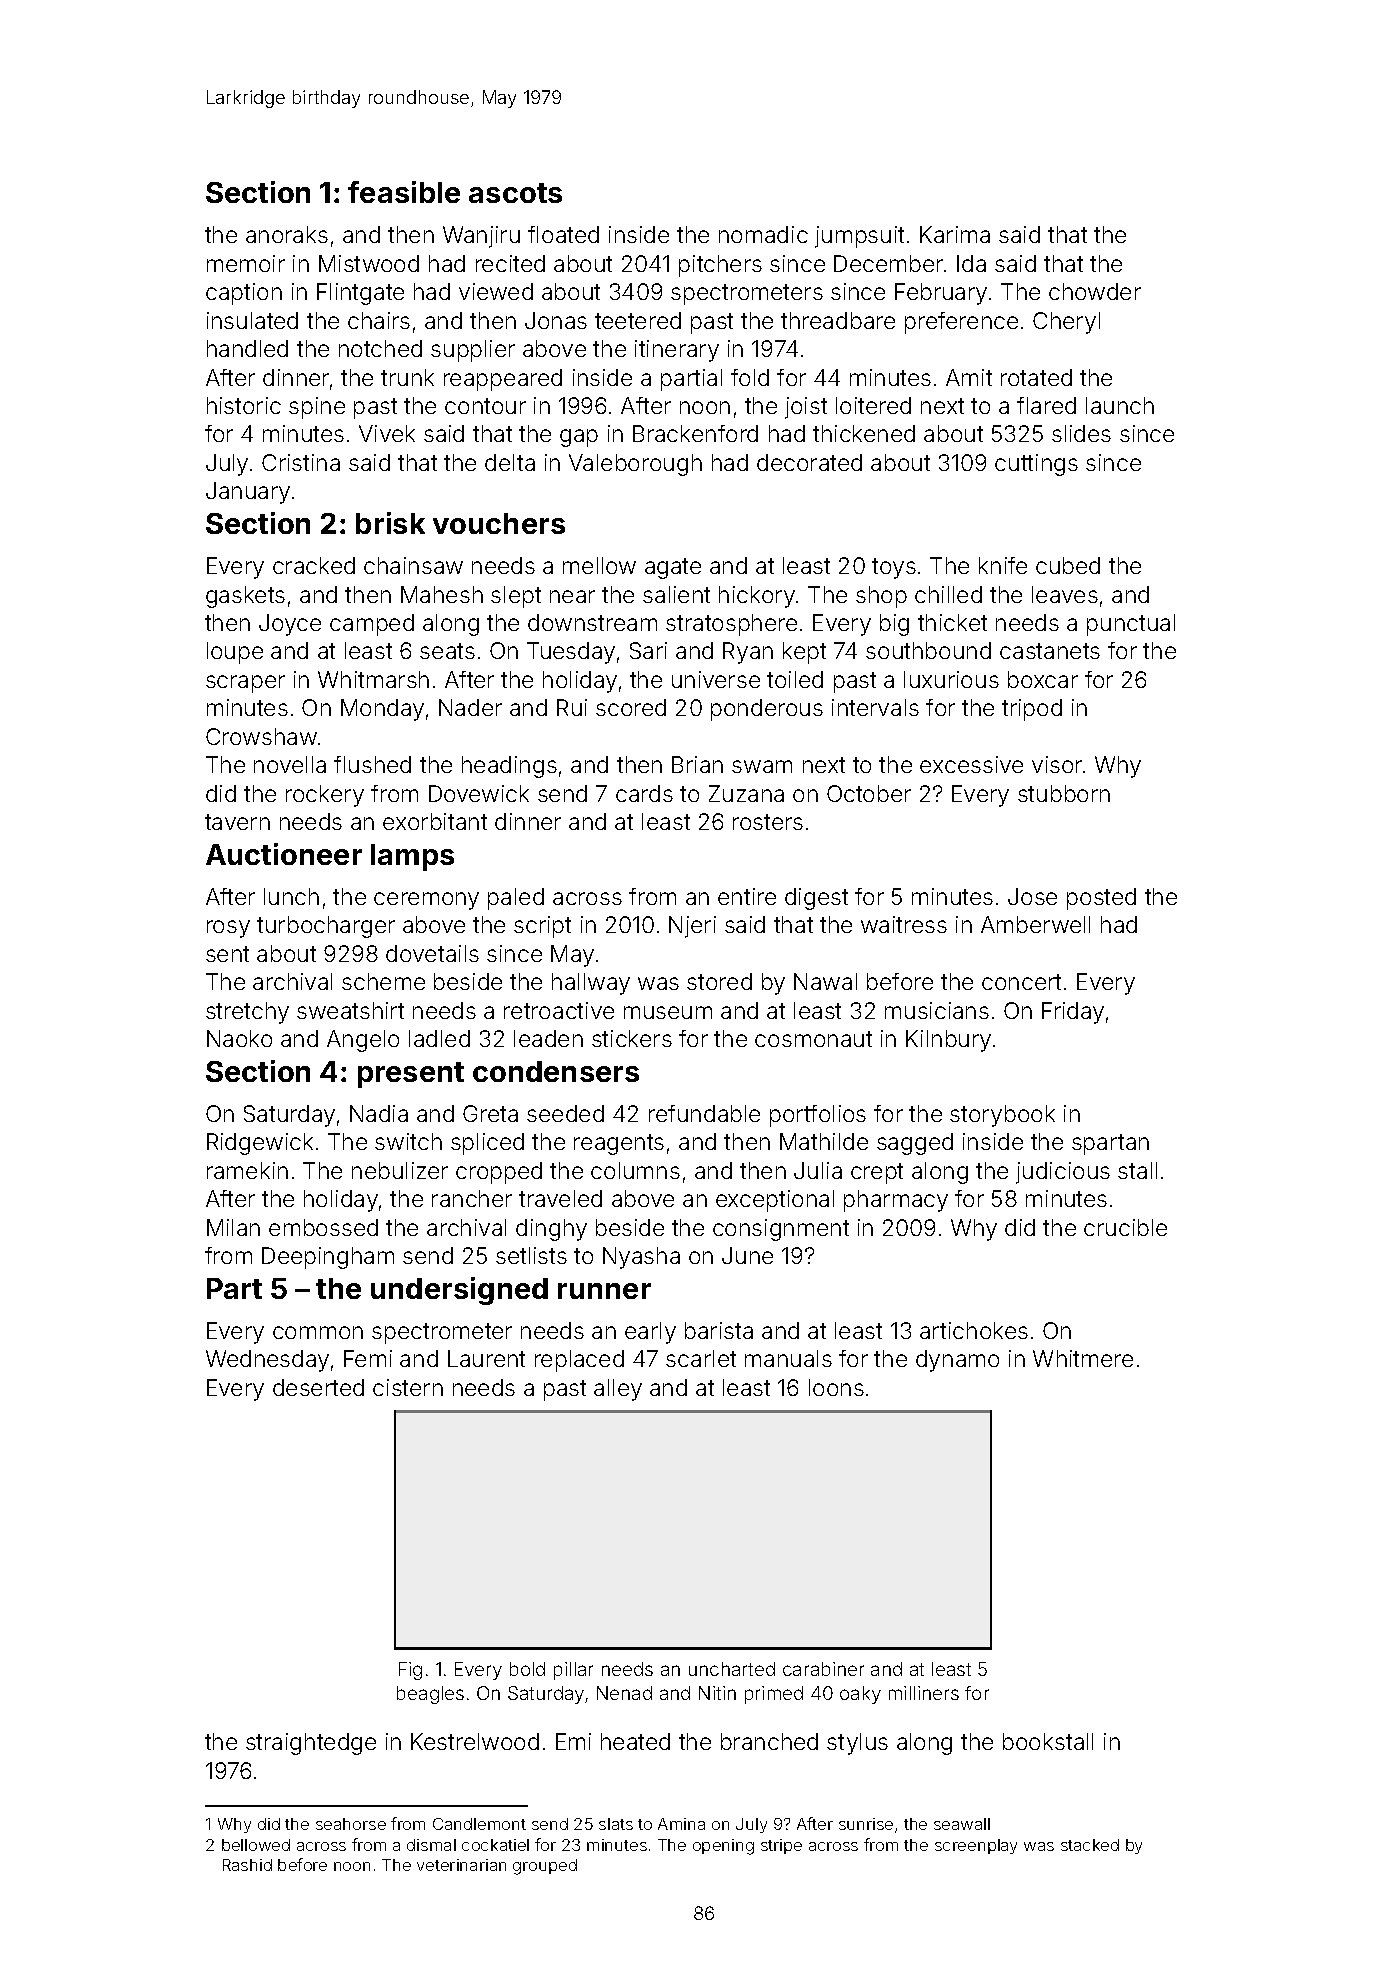 The height and width of the document is (1969, 1386). Describe the element at coordinates (719, 1330) in the document. I see `barista` at that location.
